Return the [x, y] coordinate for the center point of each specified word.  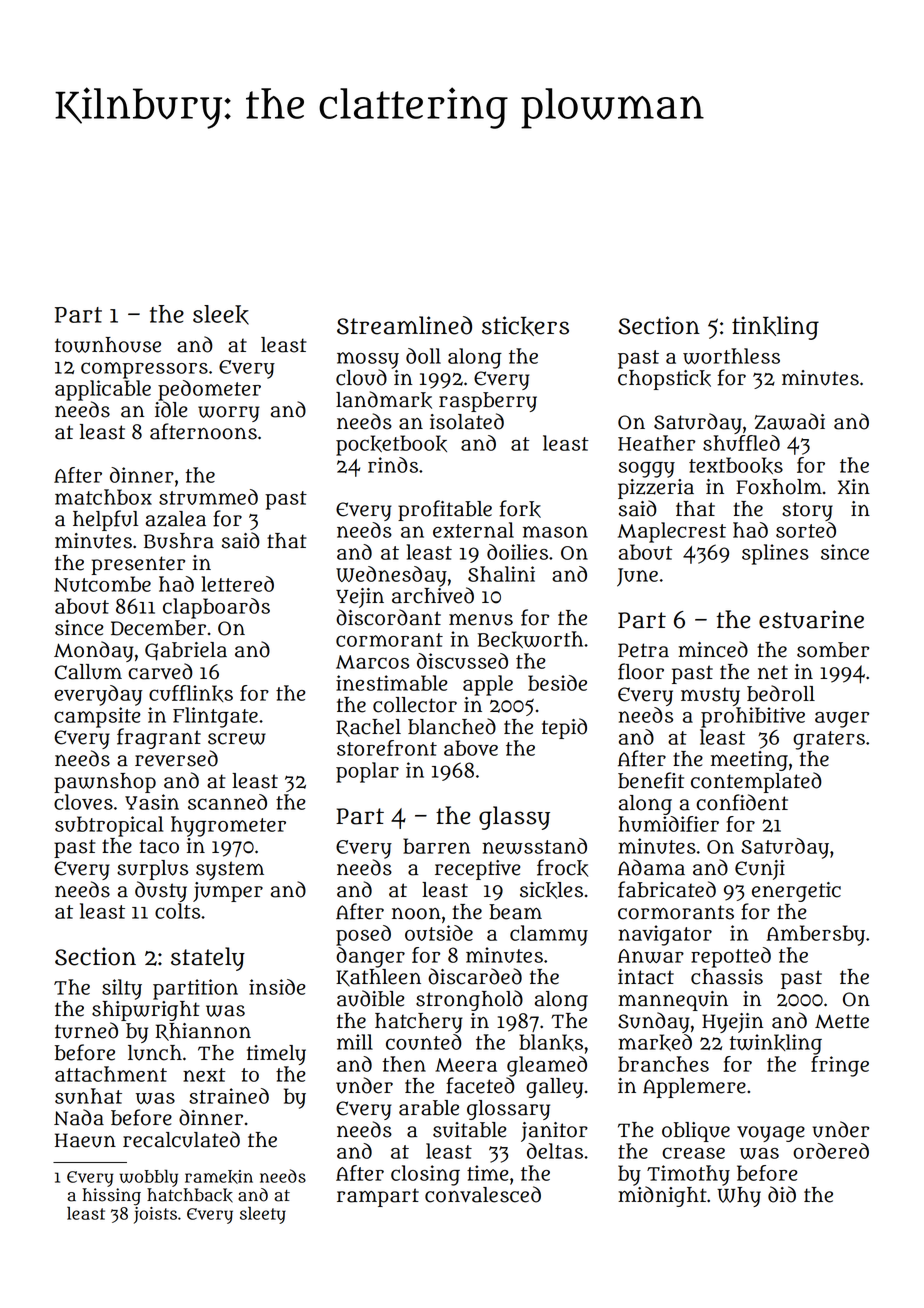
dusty [161, 891]
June [637, 577]
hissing [111, 1197]
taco [159, 846]
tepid [564, 728]
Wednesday [391, 576]
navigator [665, 935]
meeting [749, 761]
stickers [525, 326]
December [158, 628]
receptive [477, 870]
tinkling [775, 328]
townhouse [108, 345]
